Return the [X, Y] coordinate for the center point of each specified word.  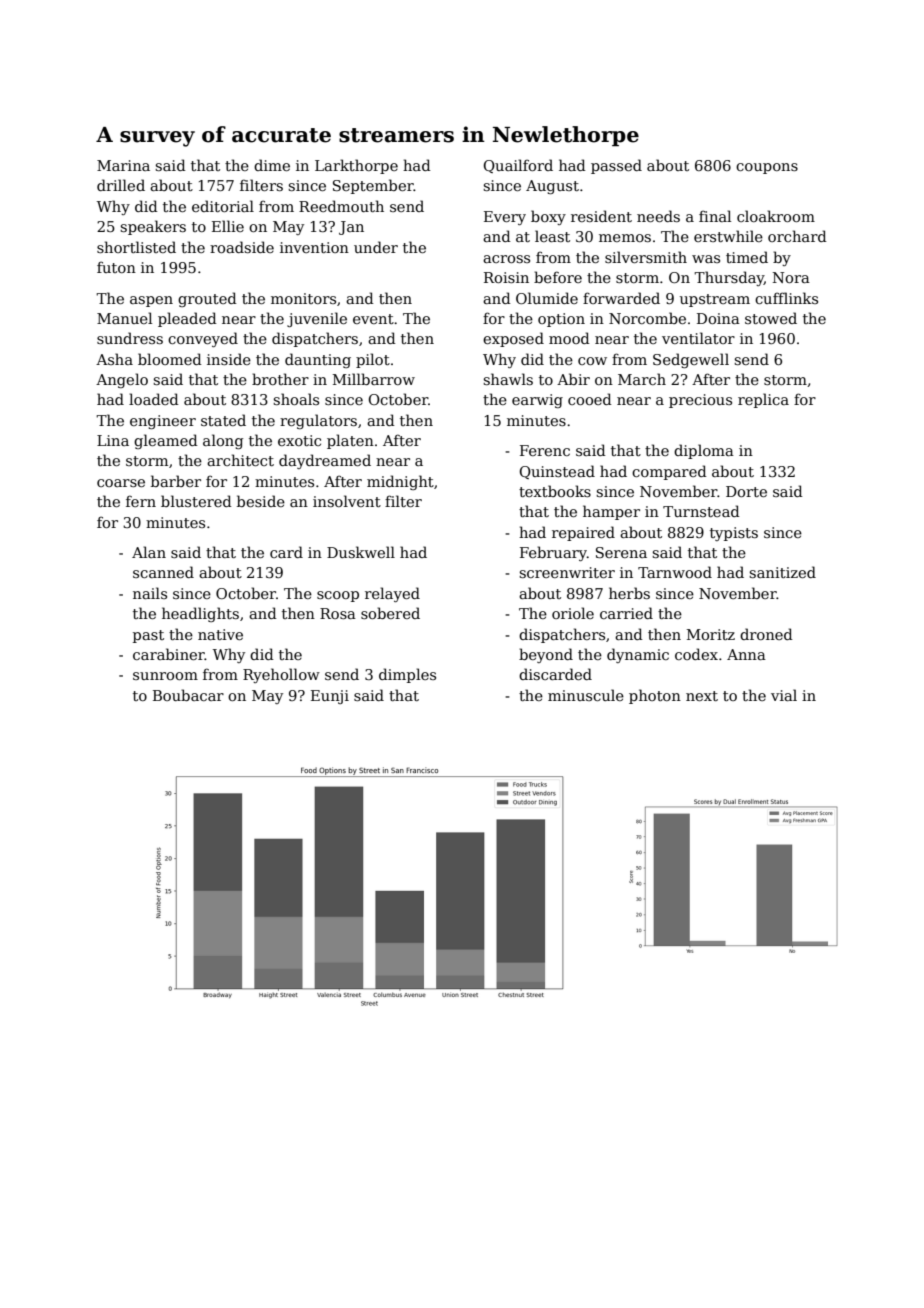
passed [616, 166]
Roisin [506, 277]
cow [592, 361]
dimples [407, 675]
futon [116, 267]
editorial [223, 206]
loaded [154, 399]
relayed [392, 594]
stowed [771, 318]
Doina [718, 318]
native [220, 634]
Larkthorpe [356, 166]
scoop [338, 596]
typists [734, 534]
